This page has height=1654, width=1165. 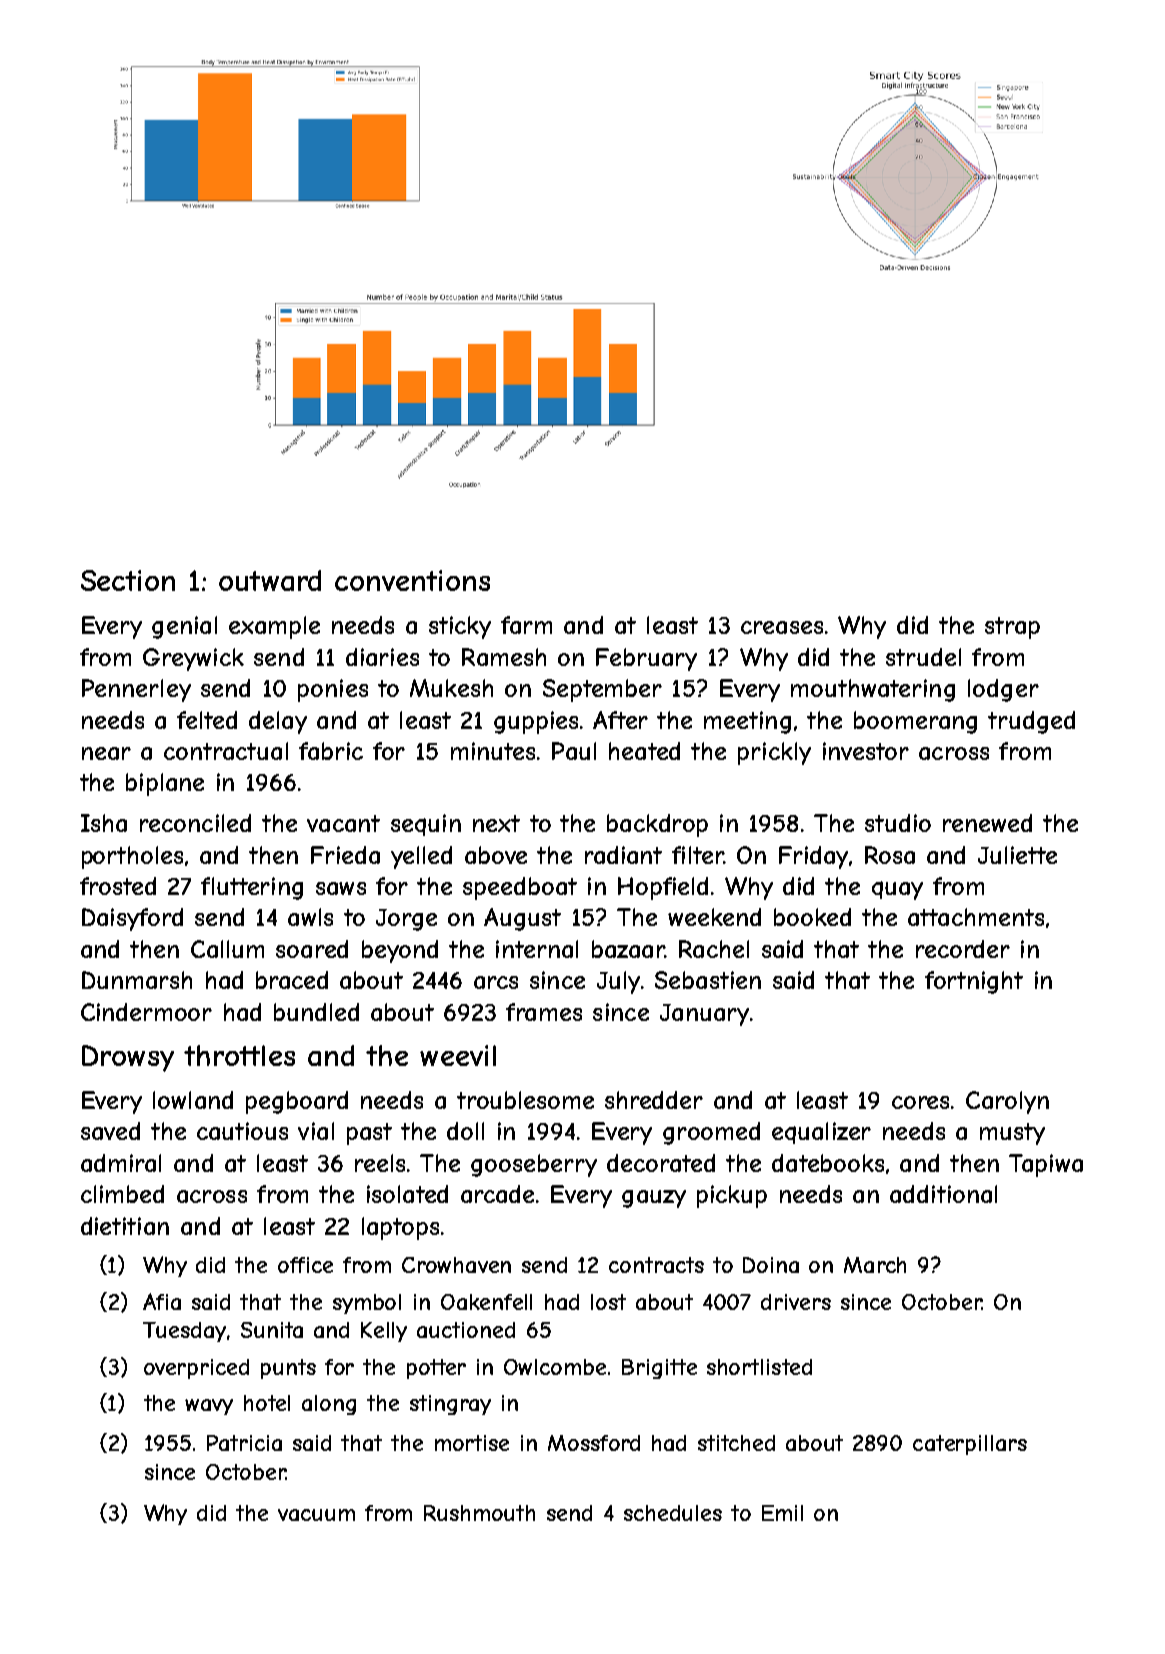 I want to click on equalizer, so click(x=821, y=1133).
